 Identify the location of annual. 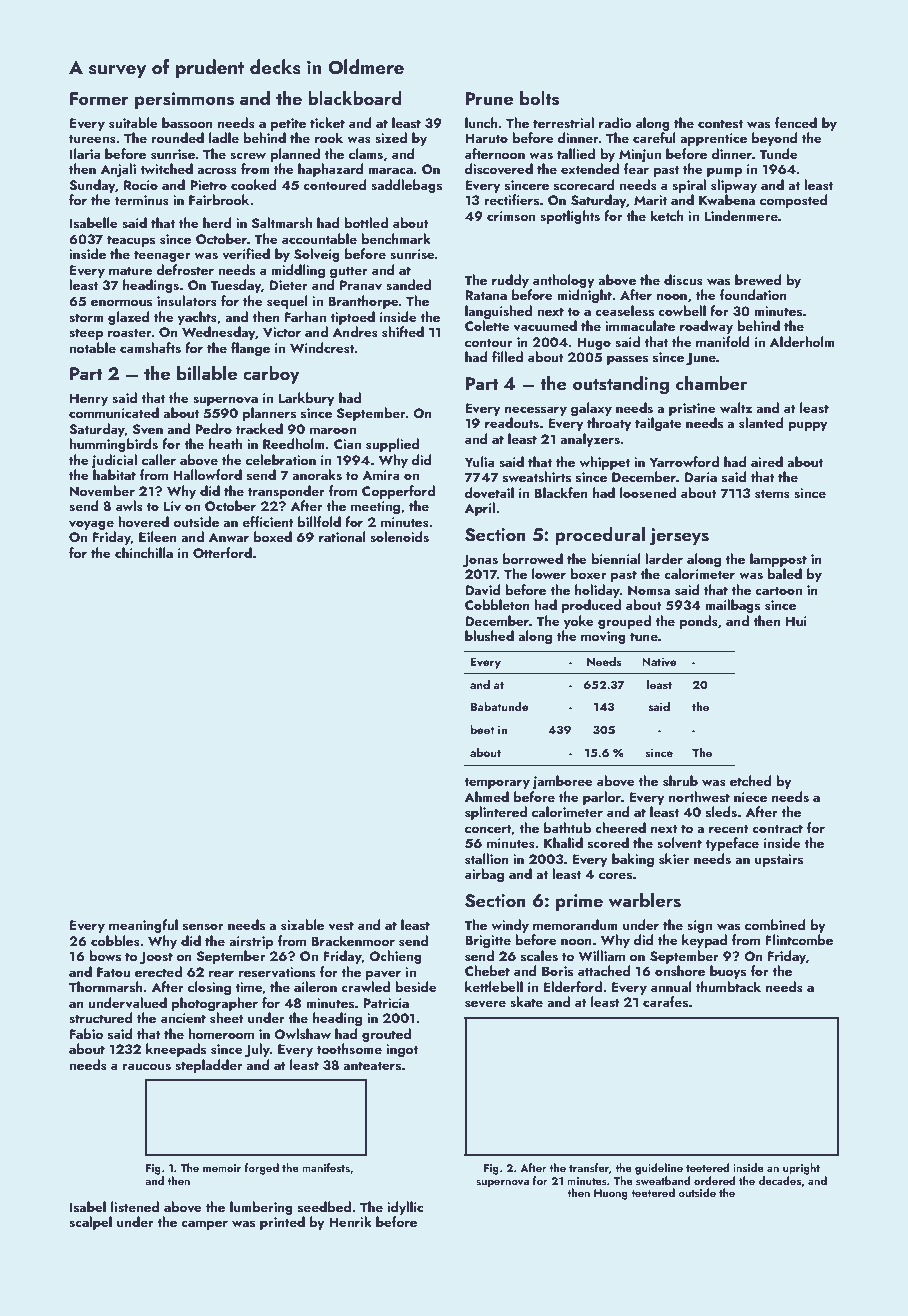
(671, 986).
